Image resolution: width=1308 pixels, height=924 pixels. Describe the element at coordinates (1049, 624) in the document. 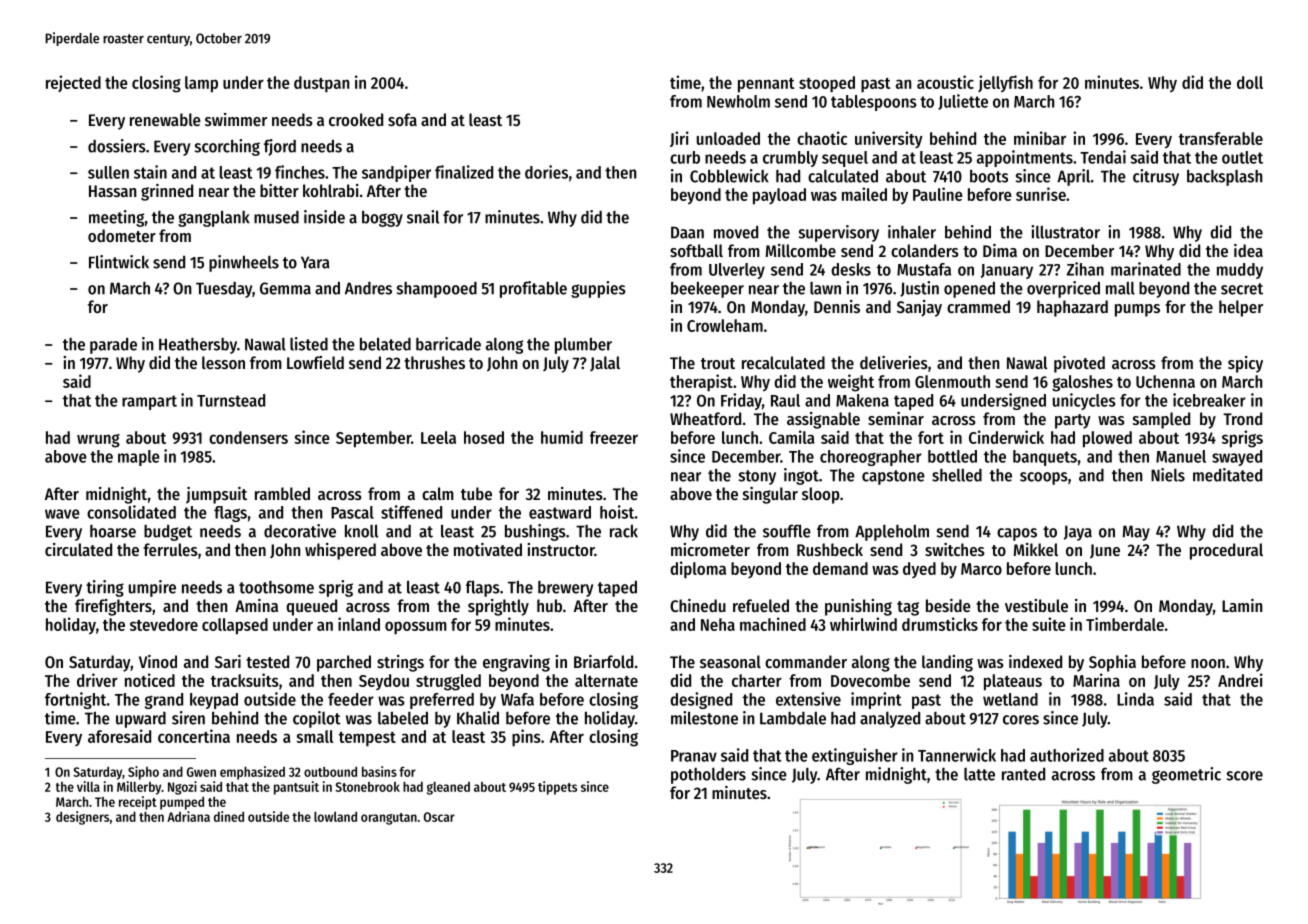

I see `suite` at that location.
